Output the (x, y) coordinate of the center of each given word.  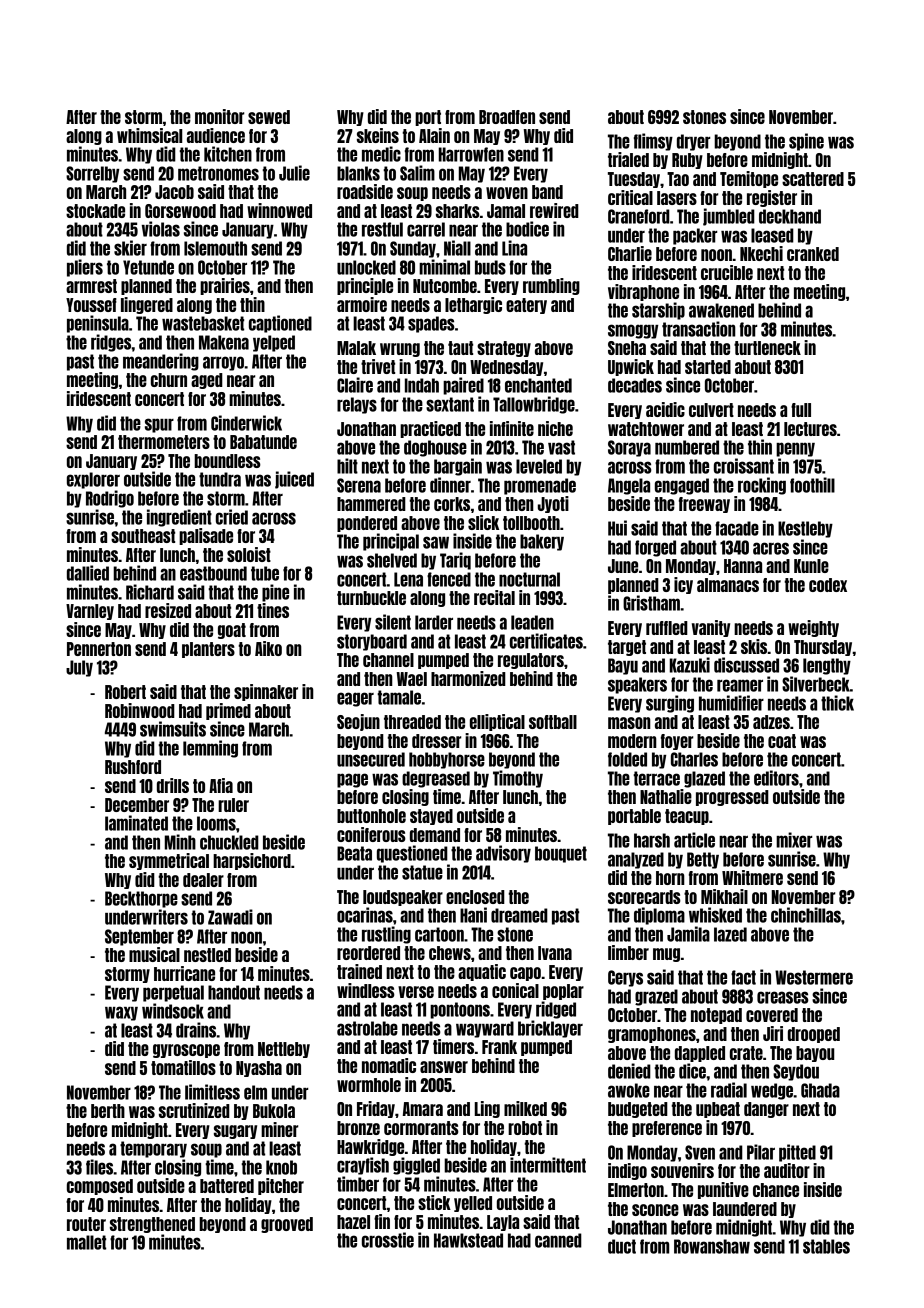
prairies (225, 286)
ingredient (179, 518)
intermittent (548, 1165)
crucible (727, 272)
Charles (694, 759)
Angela (629, 486)
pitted (797, 1153)
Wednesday (506, 368)
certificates (546, 641)
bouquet (561, 854)
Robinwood (140, 710)
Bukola (274, 1111)
